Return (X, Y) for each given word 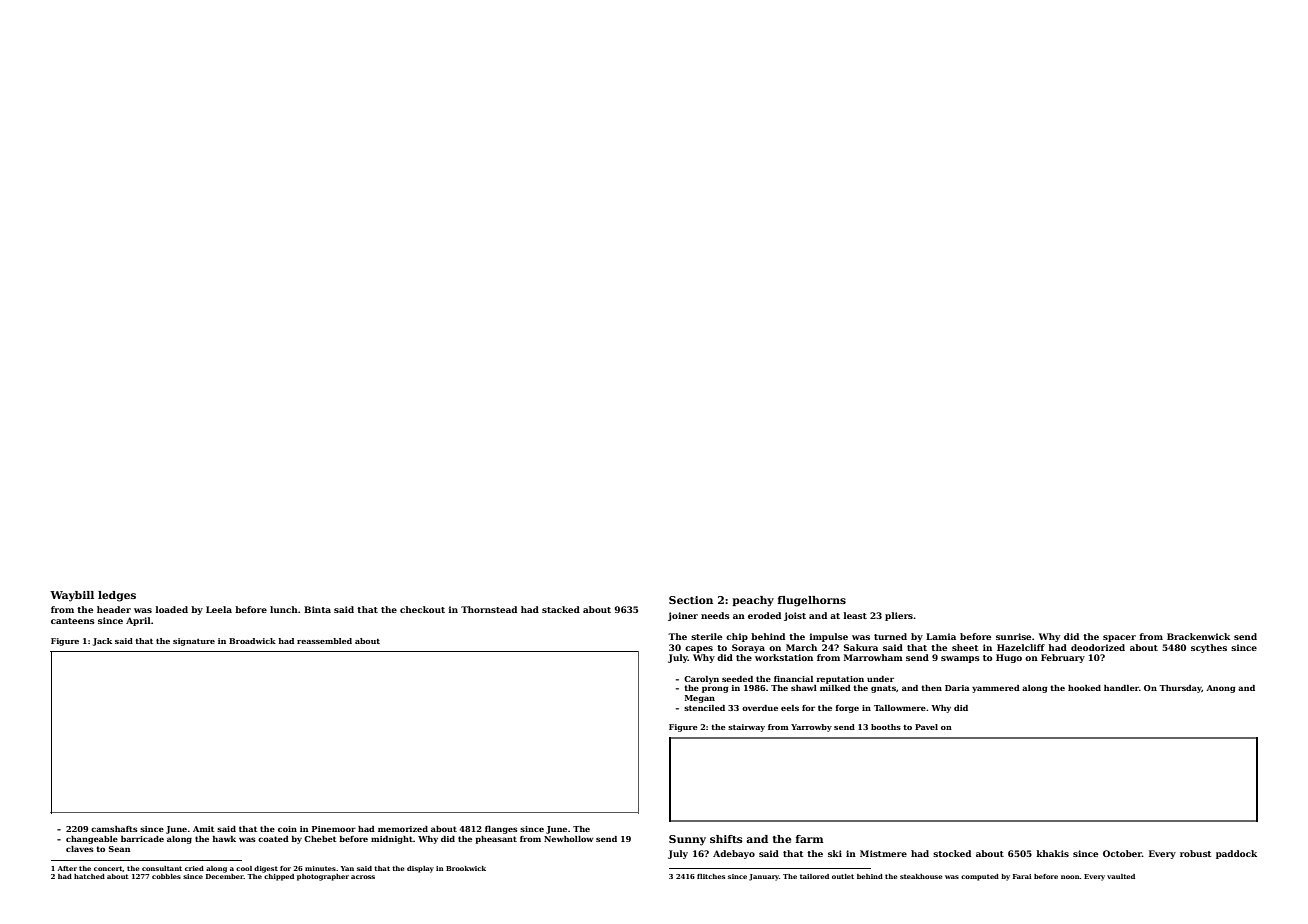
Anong (1220, 689)
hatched (89, 876)
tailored (814, 876)
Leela (219, 609)
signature (194, 642)
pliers (899, 616)
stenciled (704, 708)
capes (699, 649)
